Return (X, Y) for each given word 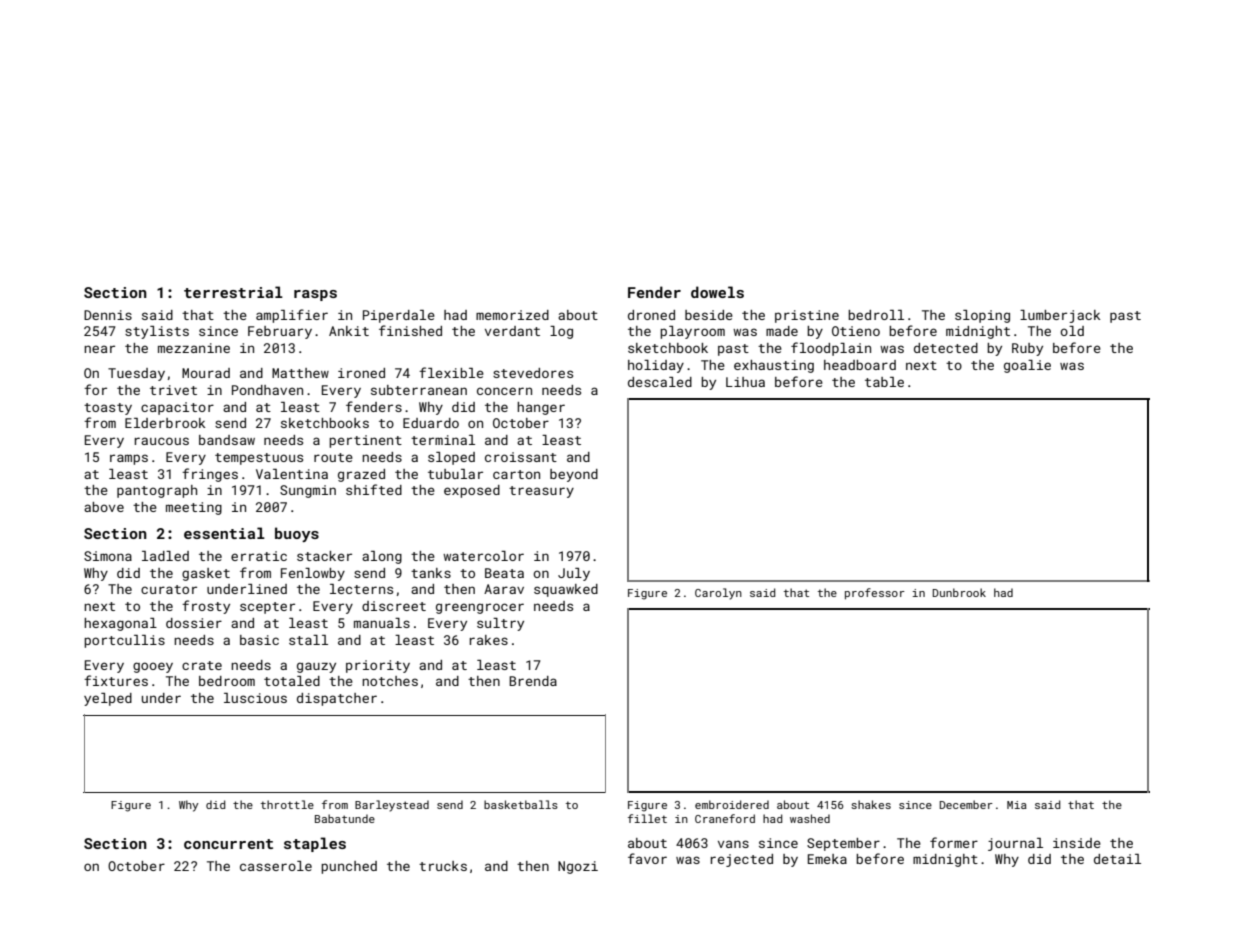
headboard (860, 365)
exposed (472, 491)
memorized (512, 315)
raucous (162, 441)
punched (349, 867)
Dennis (108, 315)
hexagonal (120, 624)
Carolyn (718, 594)
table (884, 382)
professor (875, 593)
